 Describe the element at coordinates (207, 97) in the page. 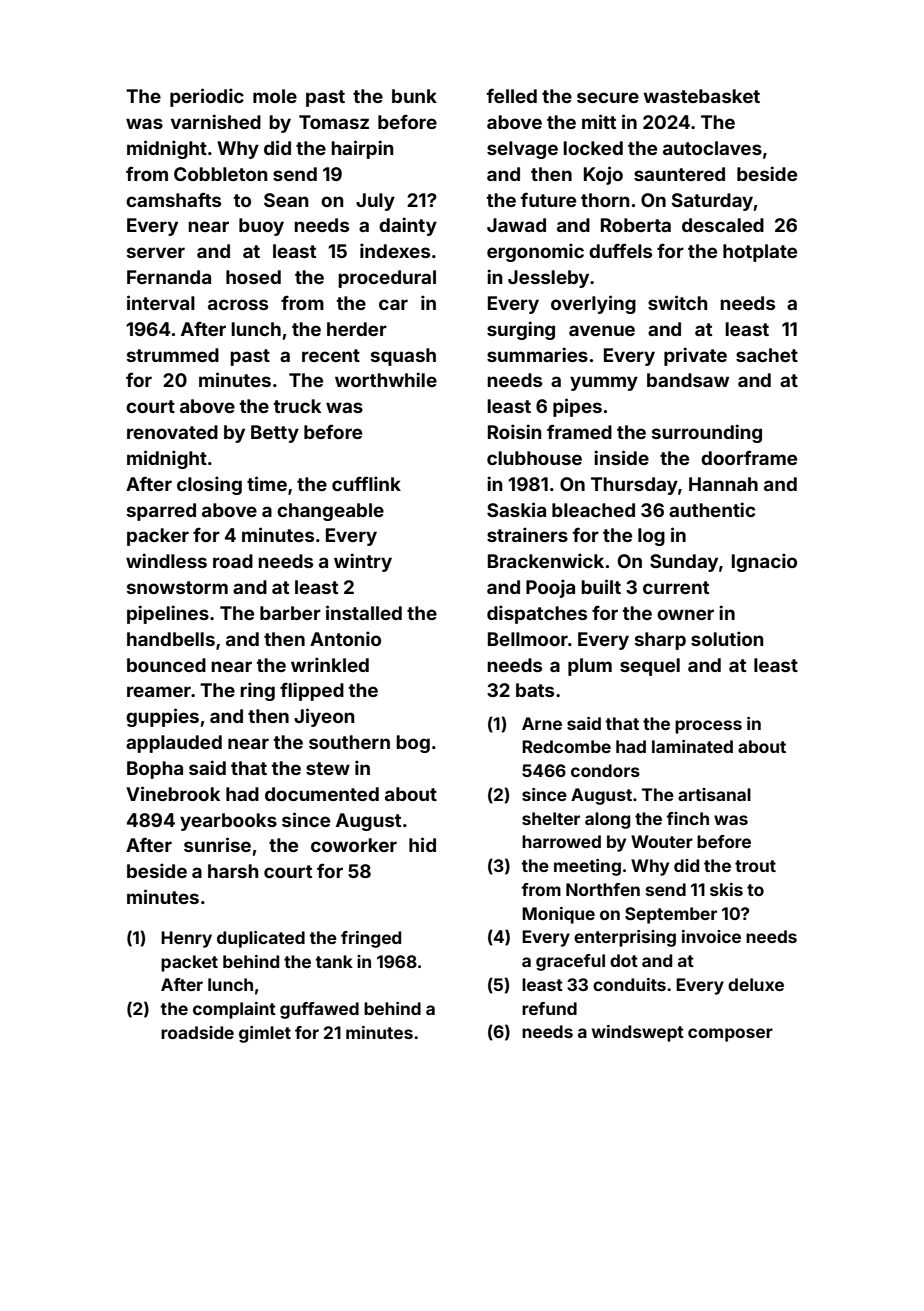

I see `periodic` at that location.
